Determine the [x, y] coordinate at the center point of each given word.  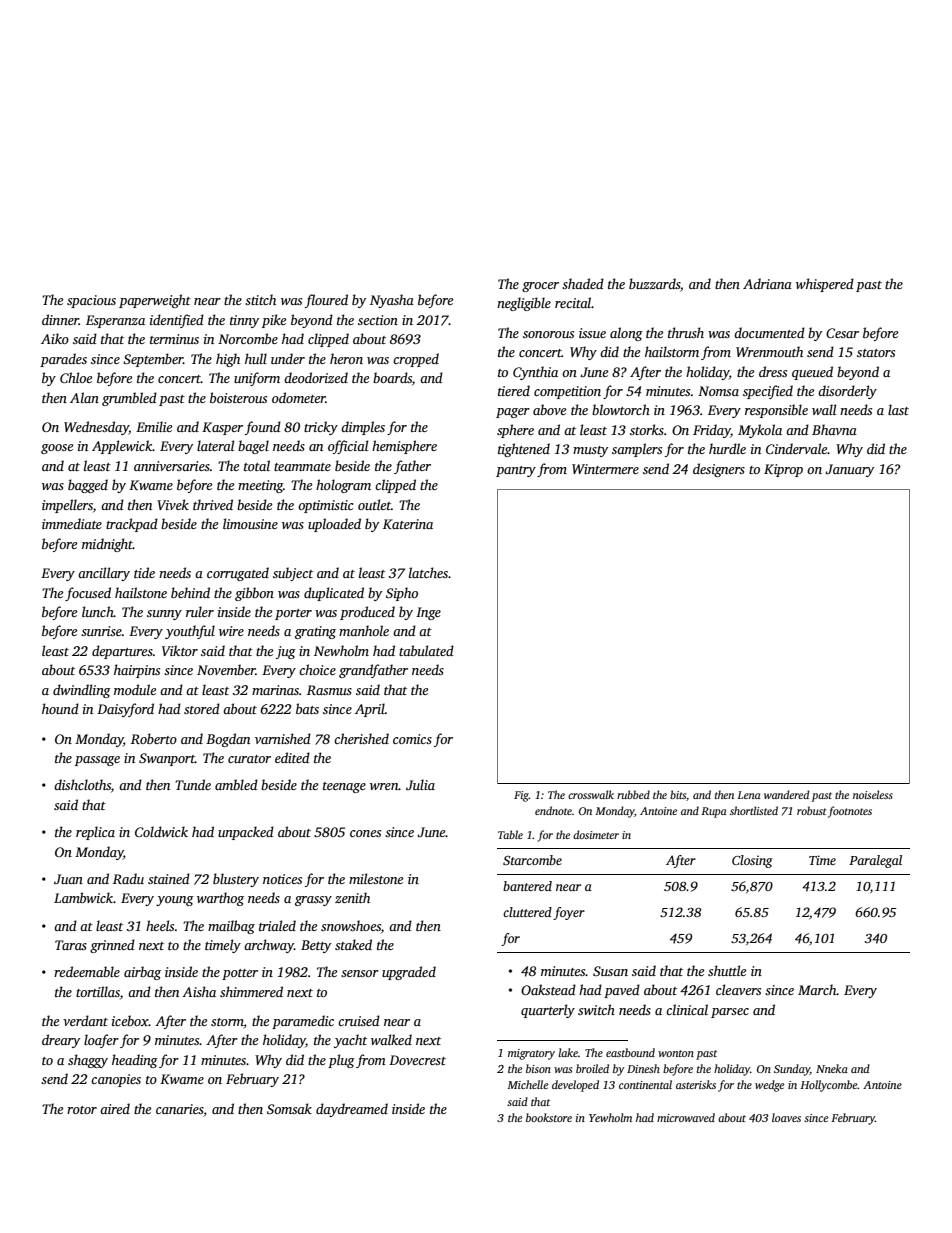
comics [412, 739]
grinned [112, 946]
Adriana [767, 283]
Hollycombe [829, 1086]
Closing [752, 861]
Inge [428, 613]
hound [60, 708]
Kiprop [783, 470]
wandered [787, 794]
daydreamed [352, 1110]
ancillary [104, 574]
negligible [524, 304]
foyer [569, 913]
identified [177, 321]
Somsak [289, 1108]
